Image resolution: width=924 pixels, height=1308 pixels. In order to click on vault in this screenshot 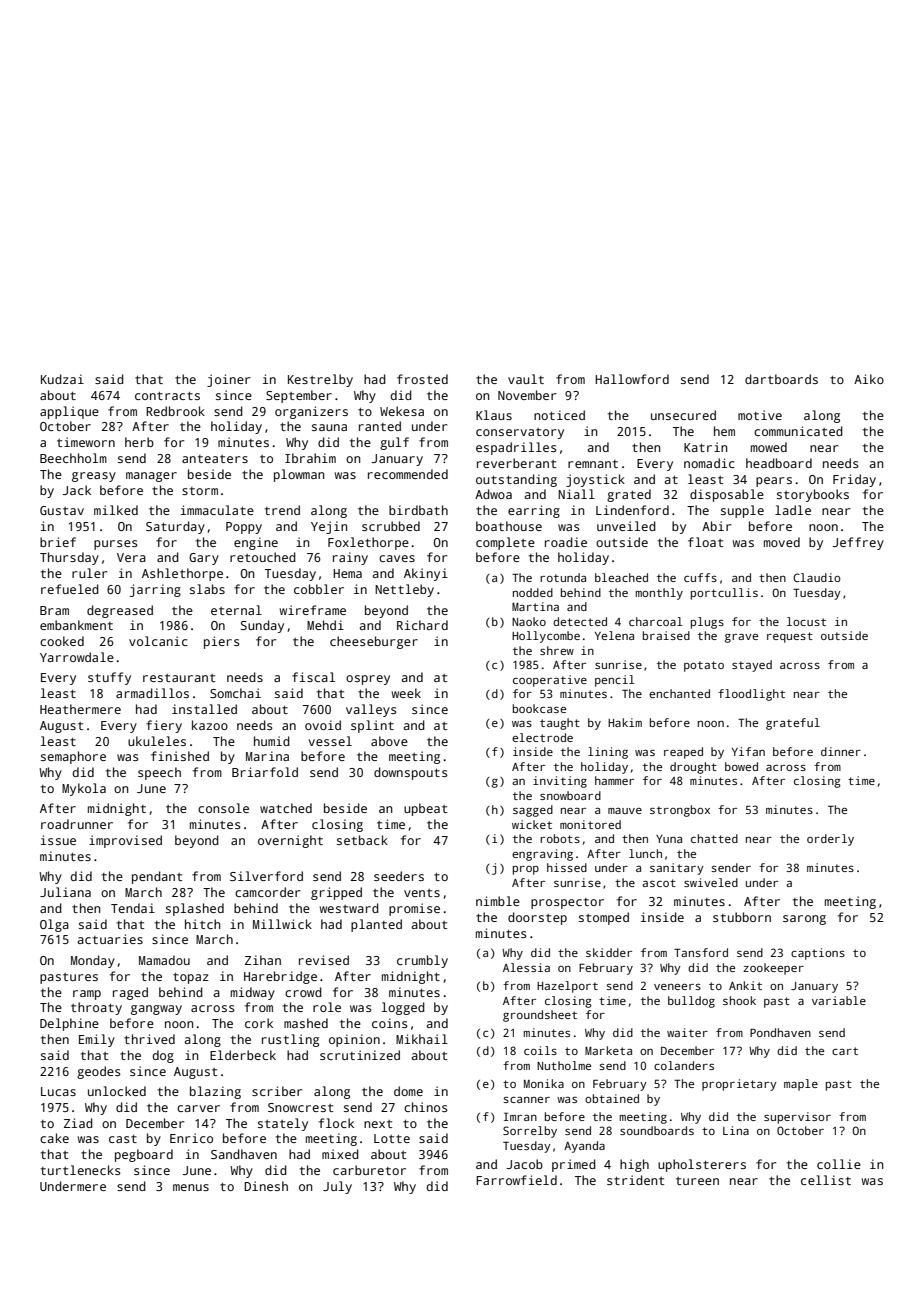, I will do `click(526, 379)`.
